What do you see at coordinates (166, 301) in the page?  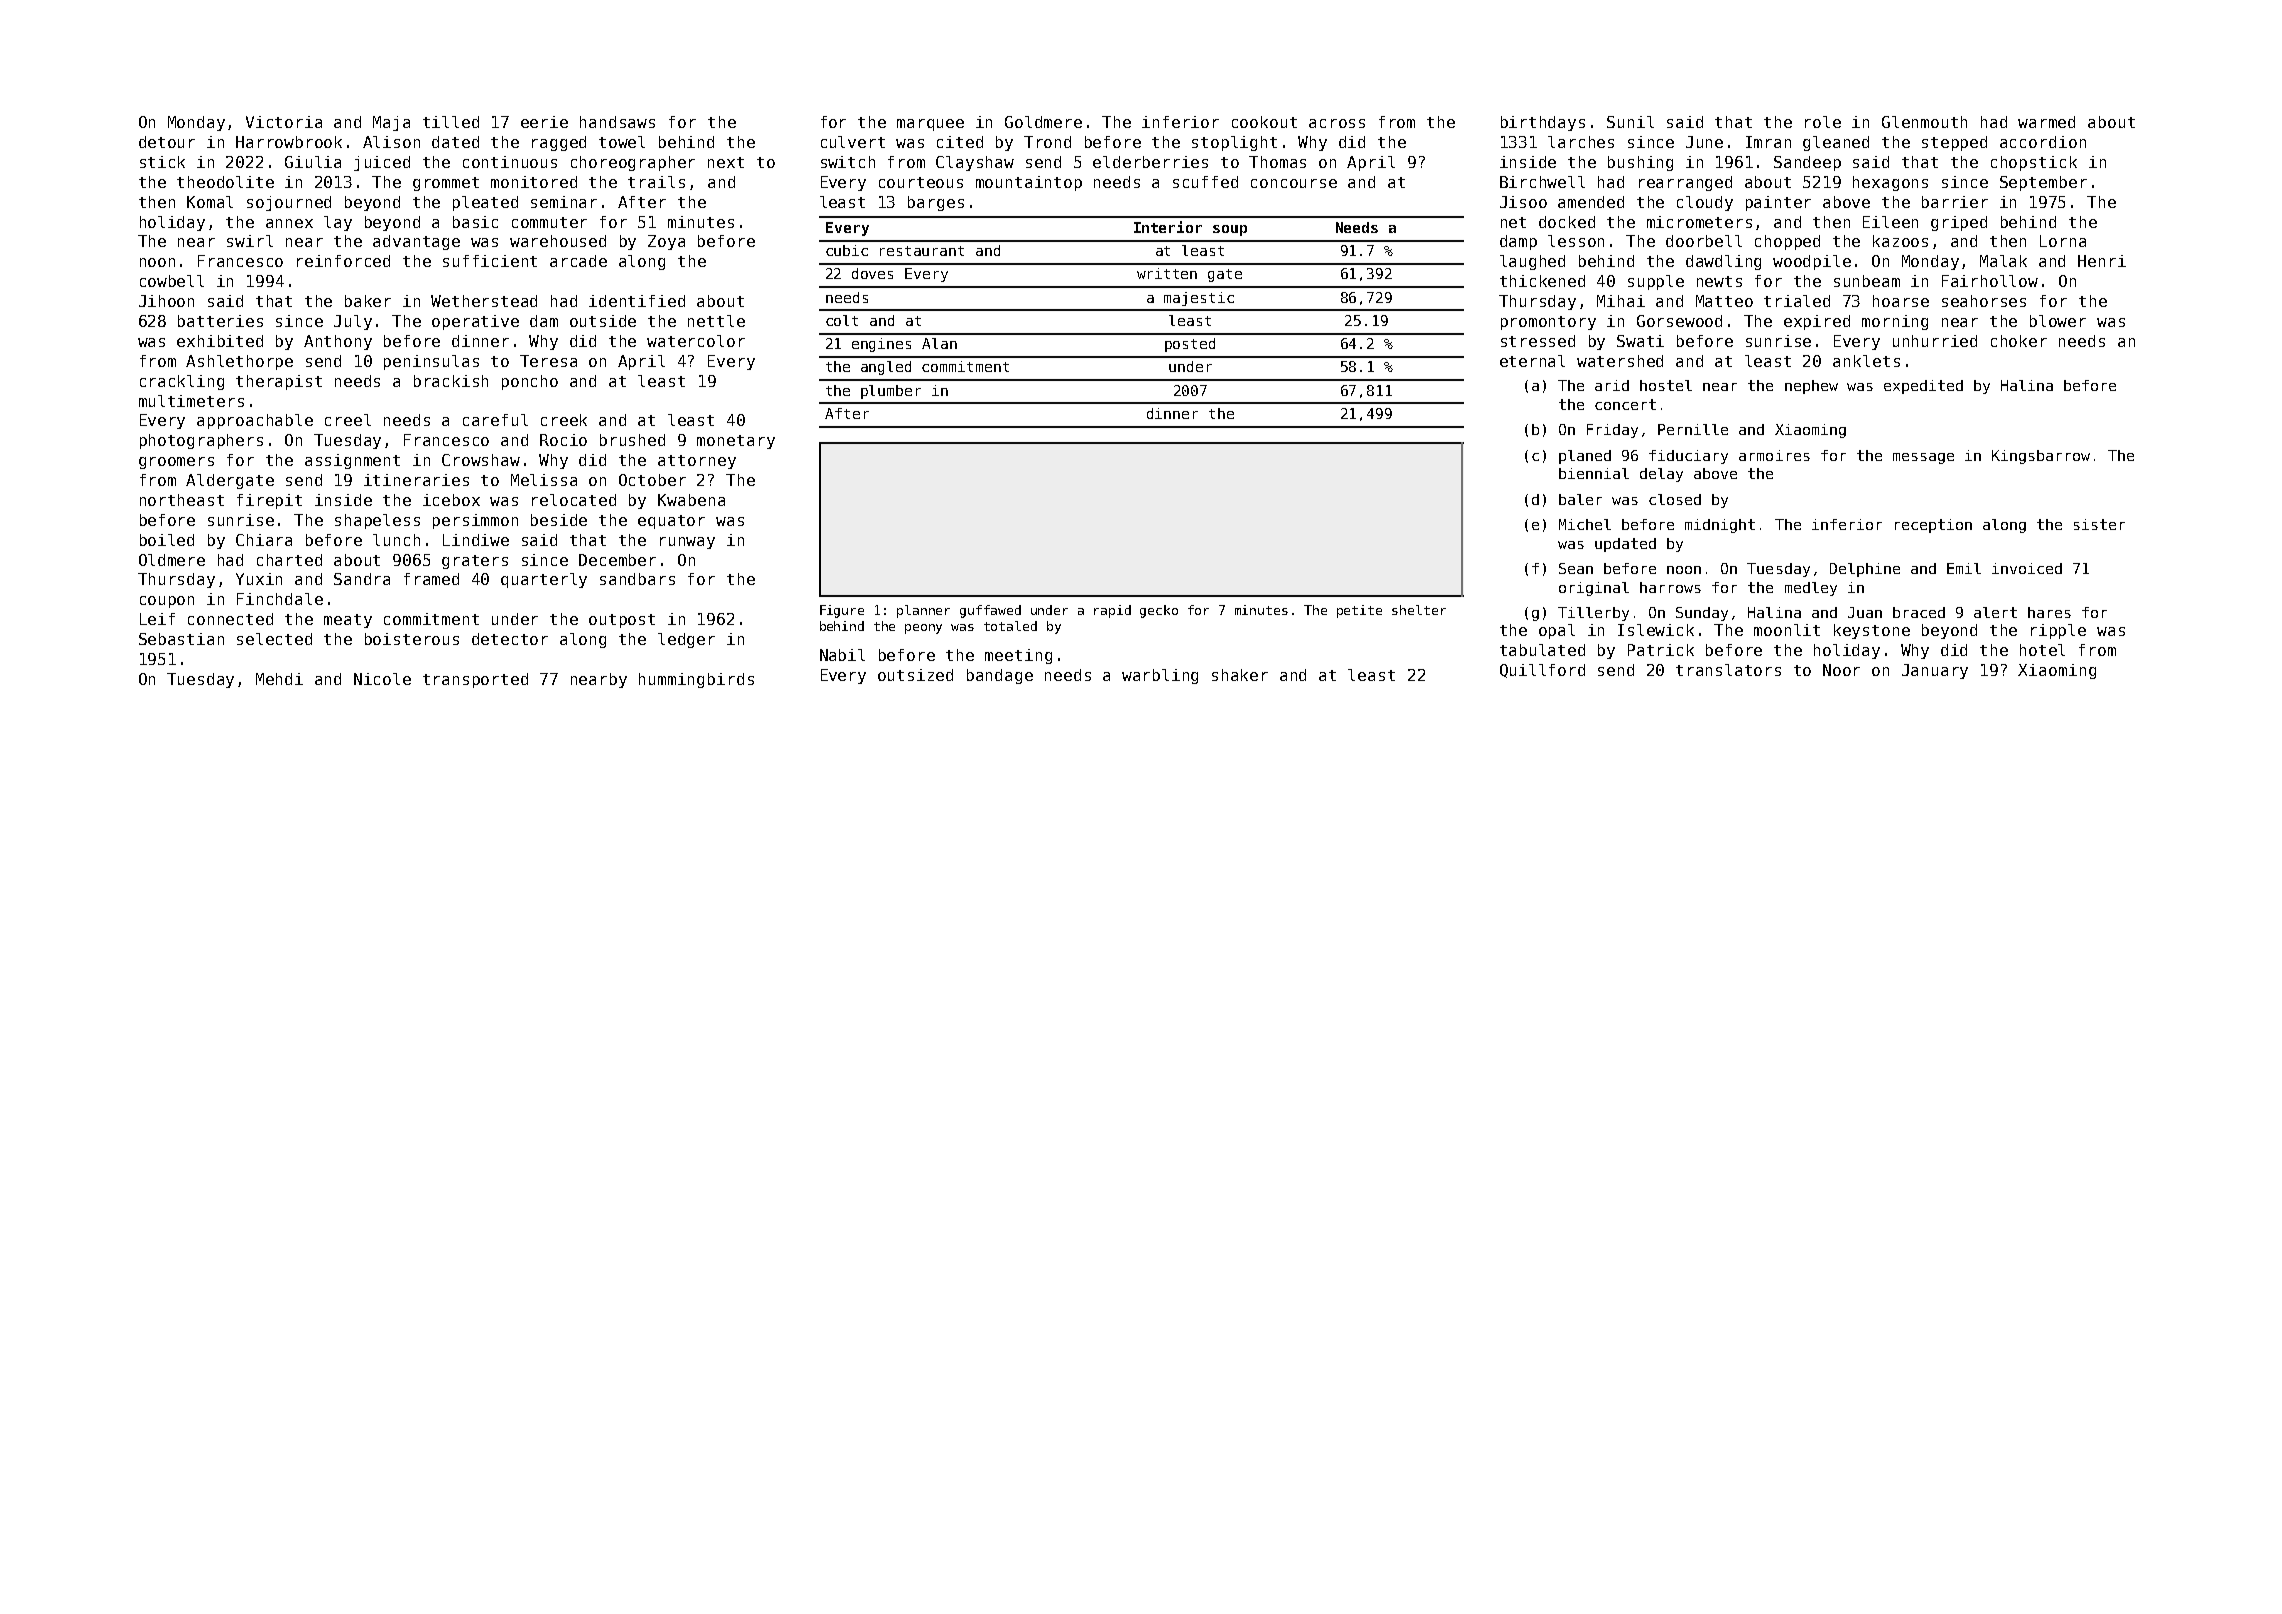 I see `Jihoon` at bounding box center [166, 301].
